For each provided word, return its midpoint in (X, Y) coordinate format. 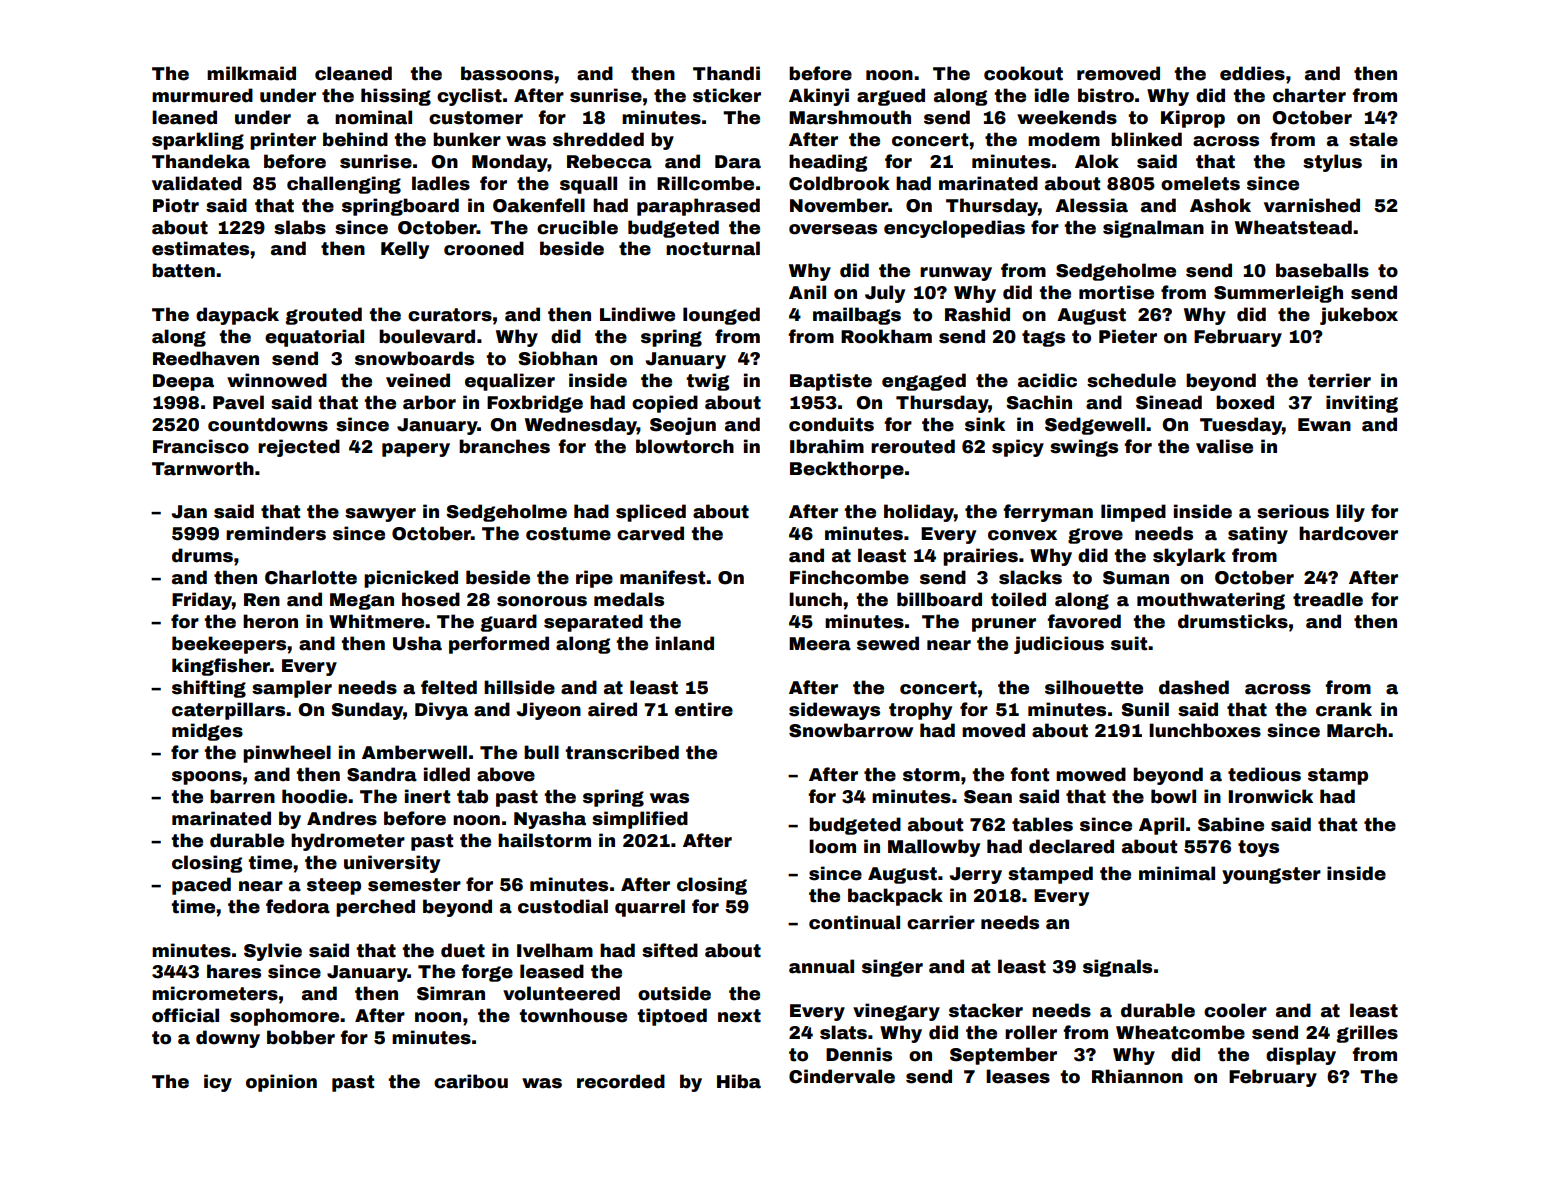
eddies (1252, 73)
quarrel (650, 908)
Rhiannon (1137, 1076)
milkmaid (251, 73)
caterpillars (228, 711)
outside (674, 993)
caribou (471, 1081)
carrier (941, 922)
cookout (1023, 73)
